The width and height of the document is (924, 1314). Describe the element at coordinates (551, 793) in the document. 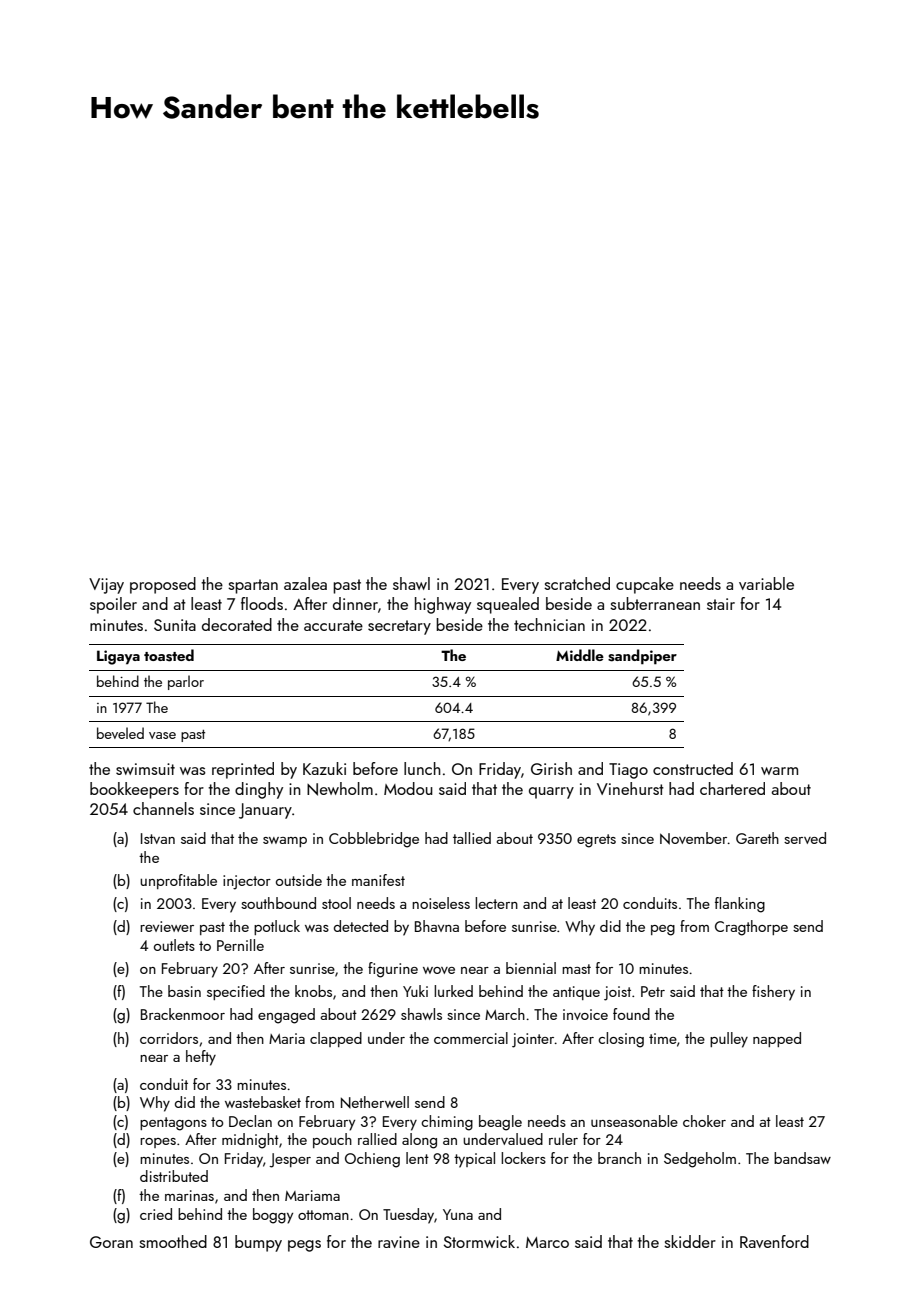

I see `quarry` at that location.
